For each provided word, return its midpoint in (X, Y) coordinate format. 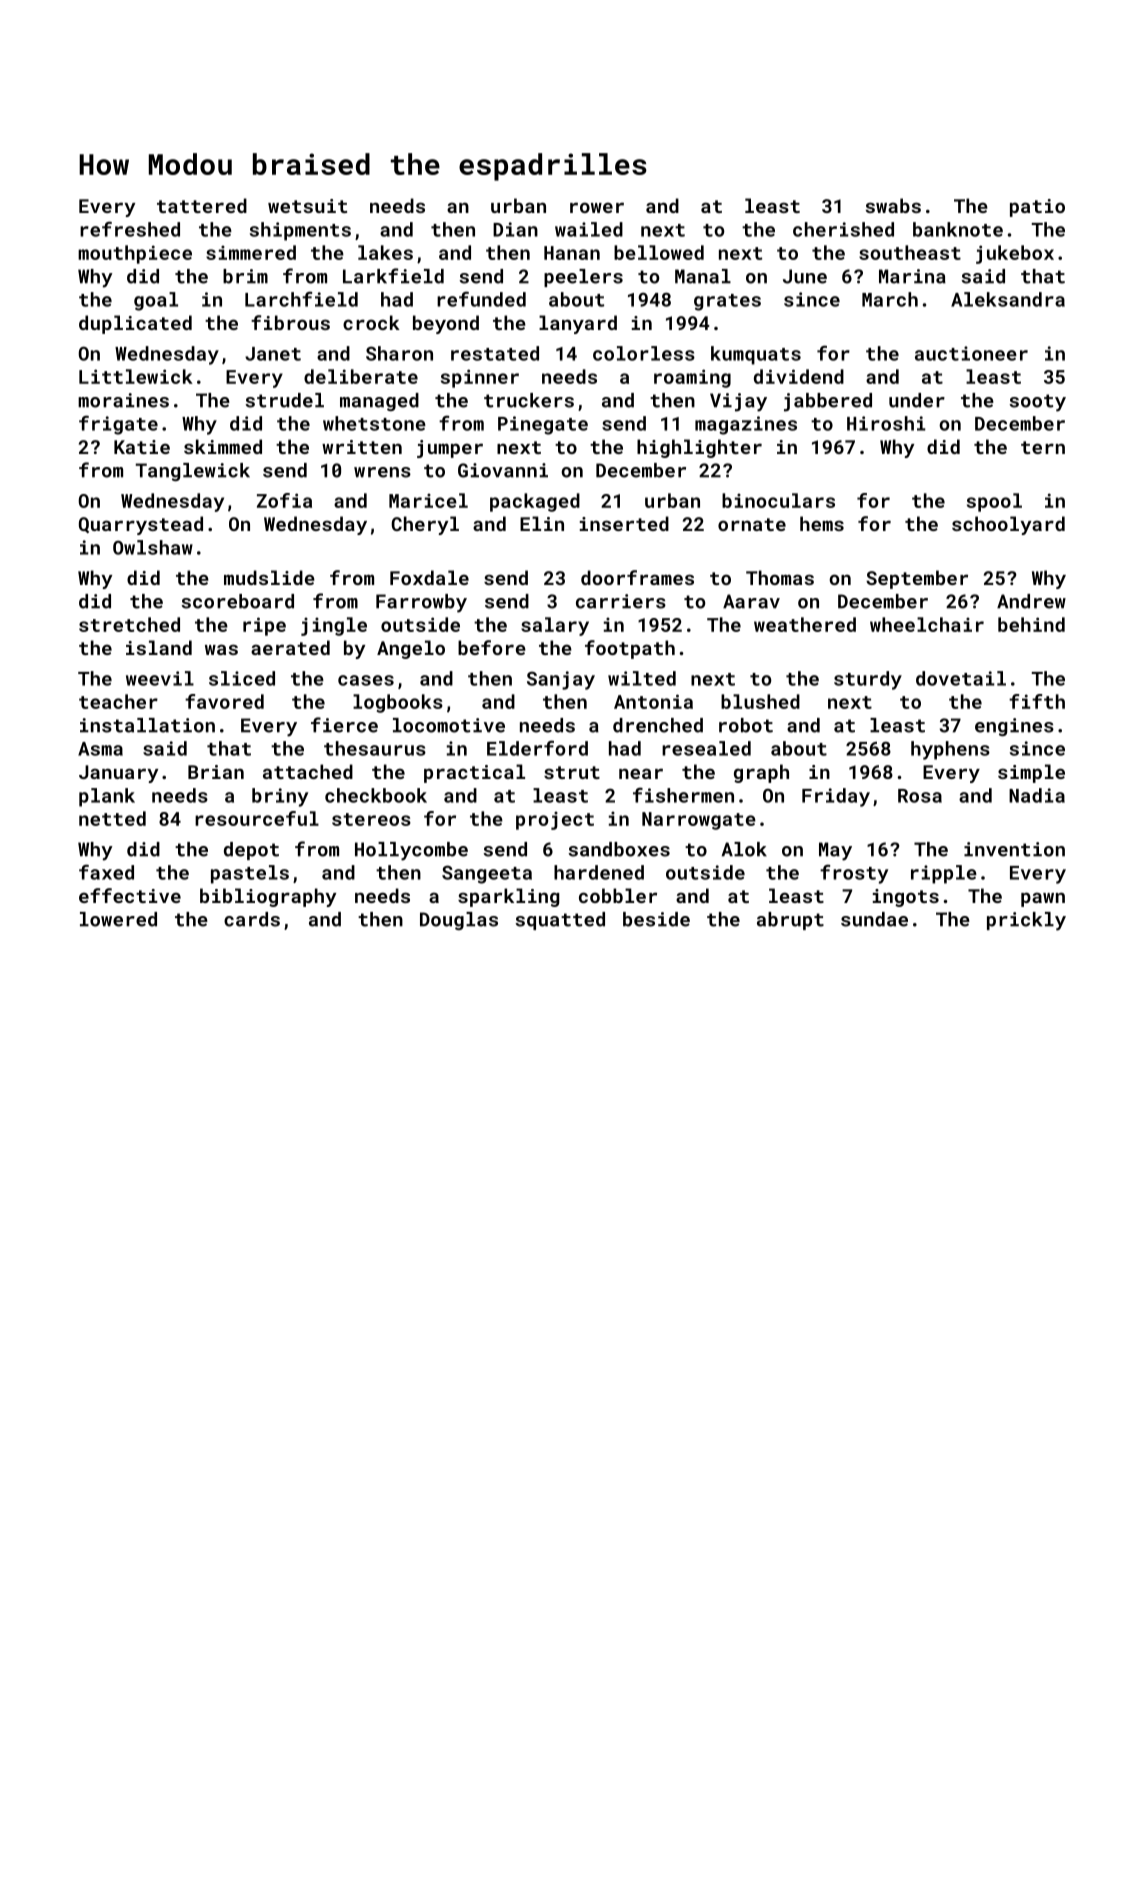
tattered (202, 205)
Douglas (459, 921)
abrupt (790, 921)
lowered (118, 919)
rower (597, 207)
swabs (893, 205)
